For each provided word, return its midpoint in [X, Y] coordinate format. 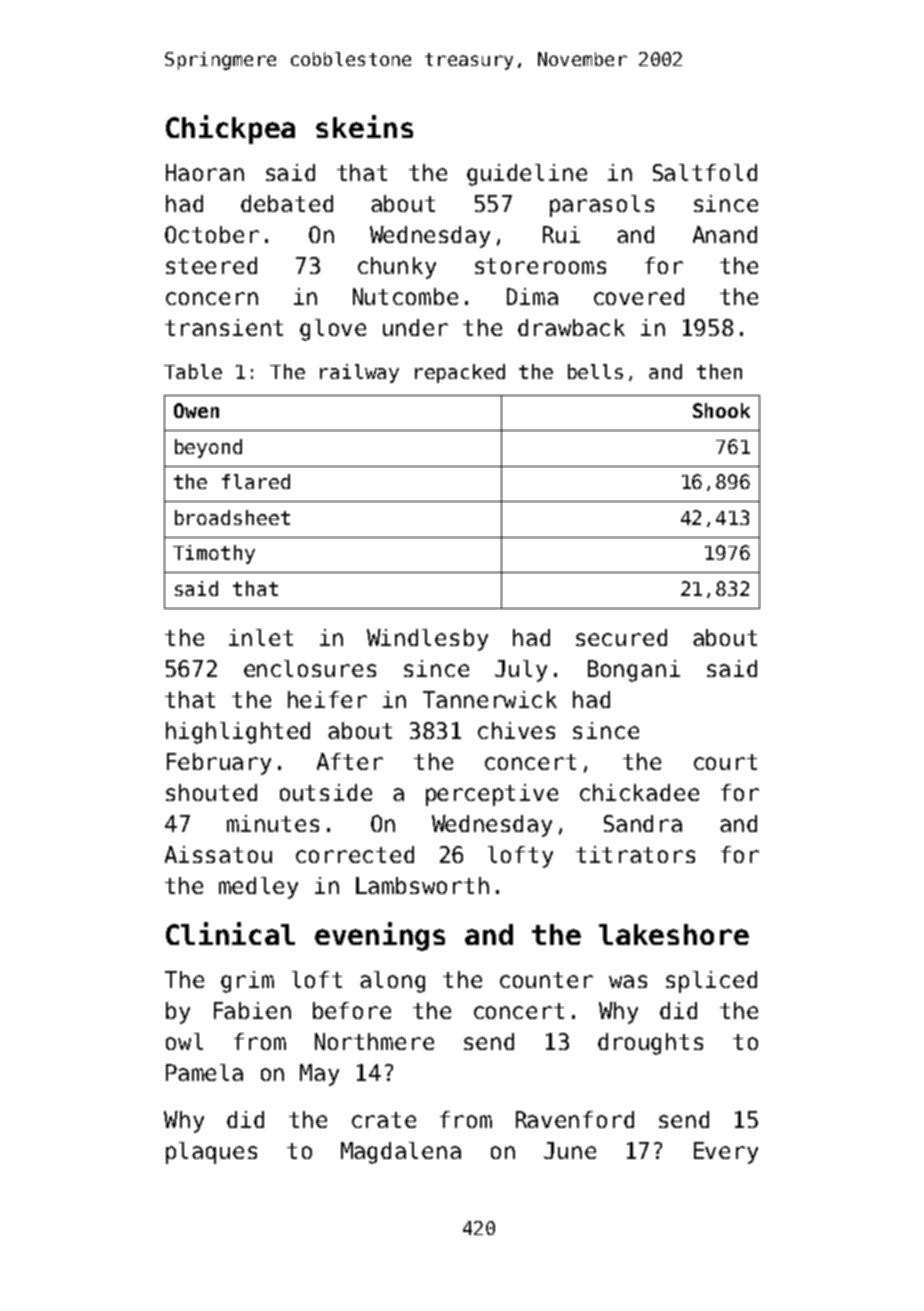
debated [287, 203]
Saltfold [705, 172]
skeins [364, 126]
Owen [196, 410]
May [319, 1075]
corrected [355, 854]
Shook [721, 410]
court [725, 762]
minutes [273, 823]
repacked [460, 373]
